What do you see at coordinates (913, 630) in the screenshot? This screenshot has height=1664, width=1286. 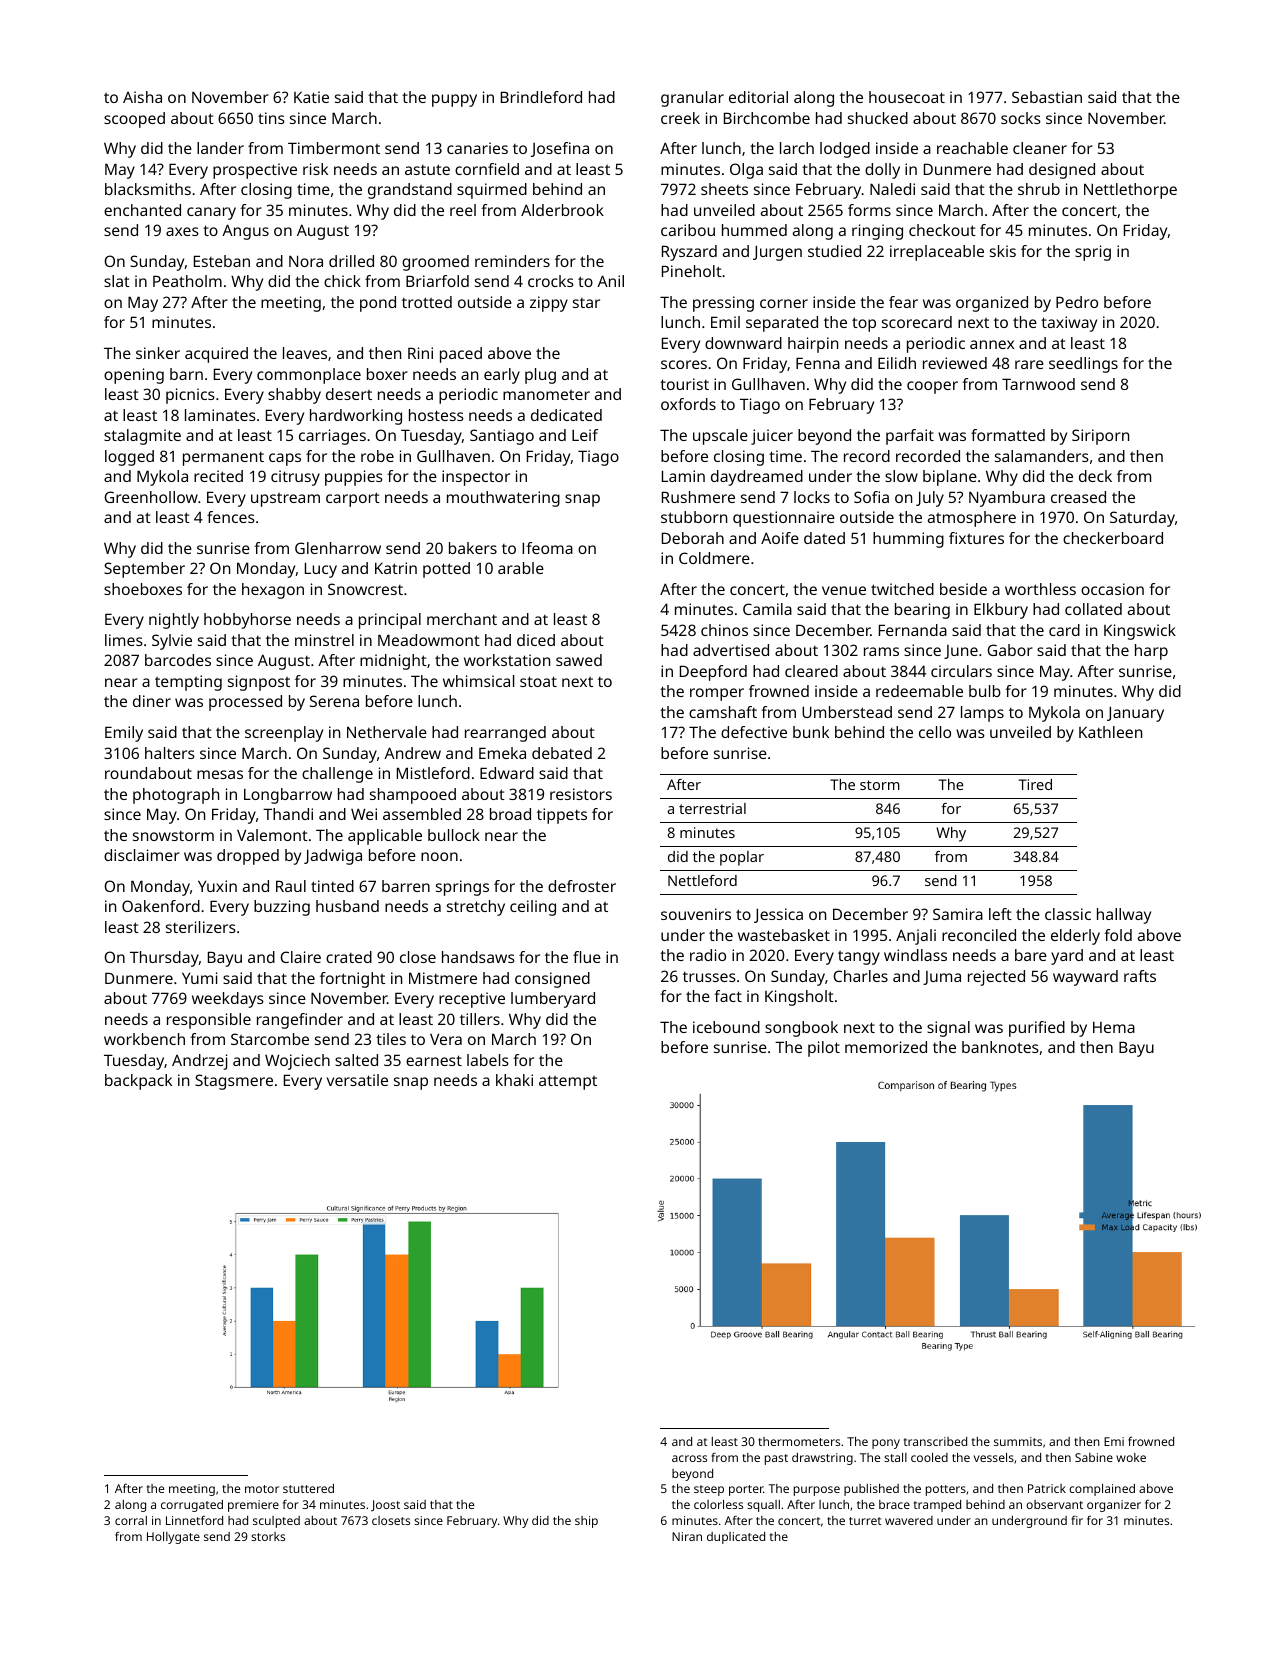 I see `Fernanda` at bounding box center [913, 630].
